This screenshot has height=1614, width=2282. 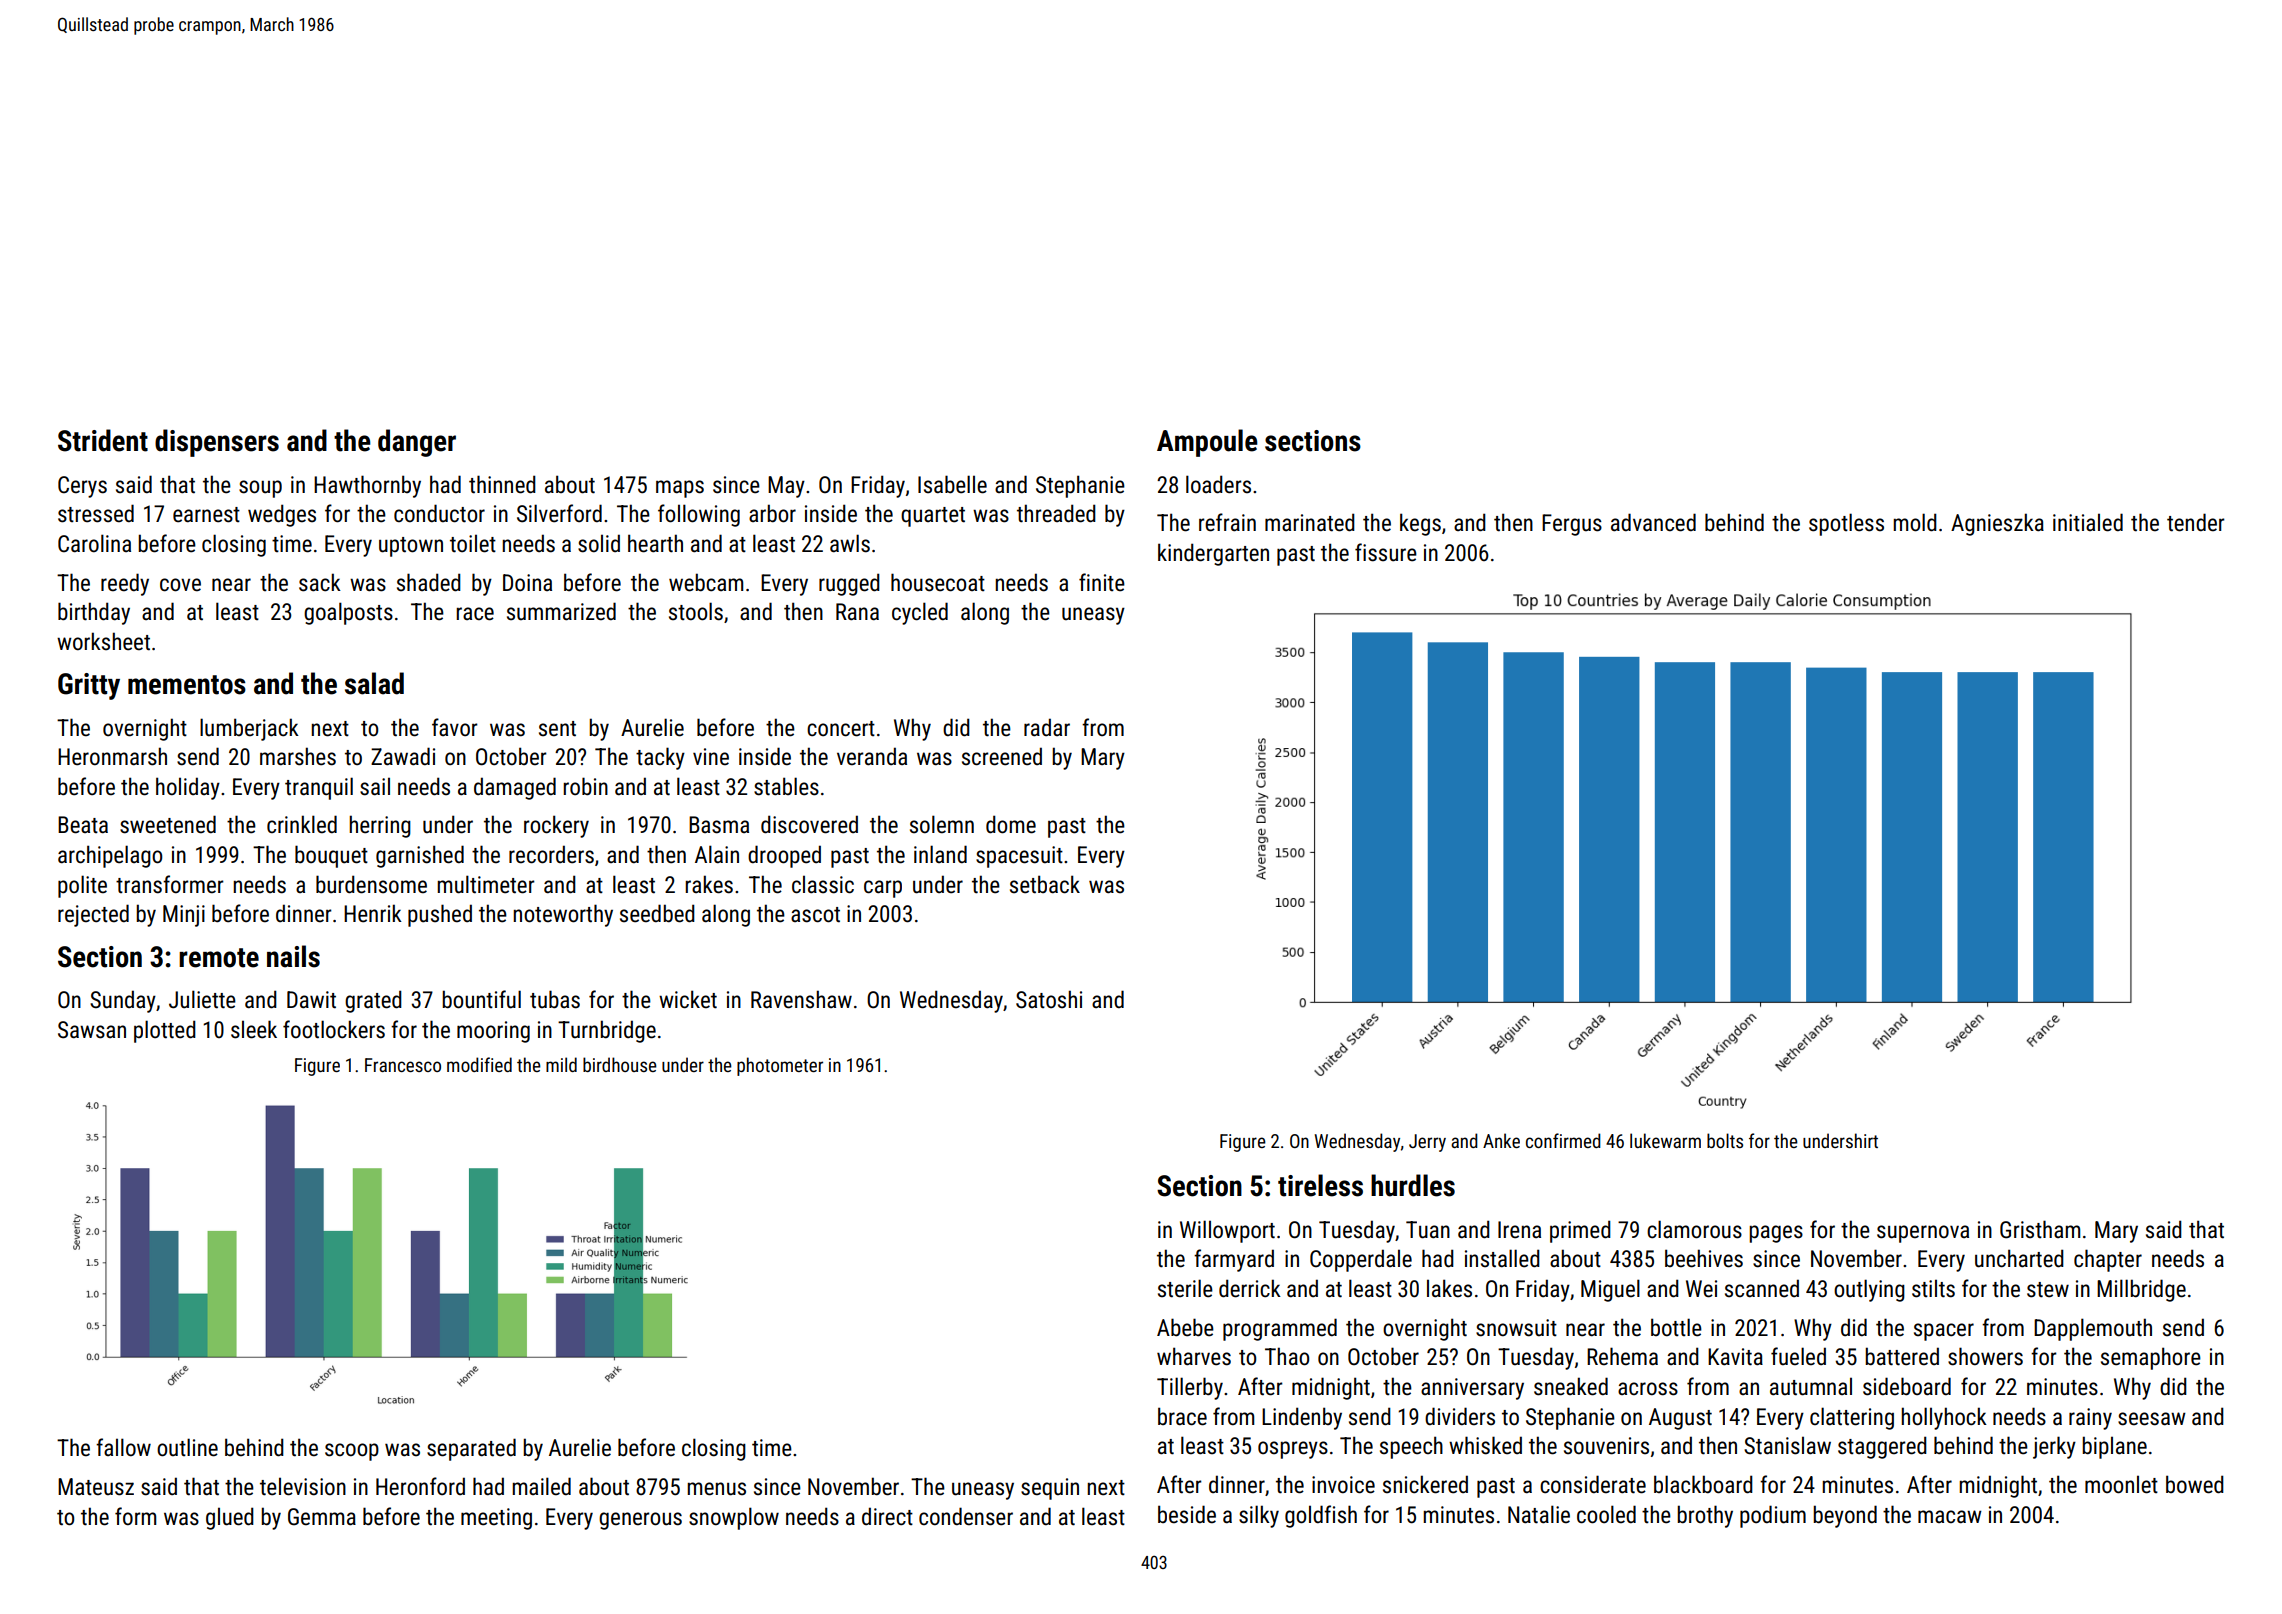 I want to click on Mateusz, so click(x=96, y=1487).
